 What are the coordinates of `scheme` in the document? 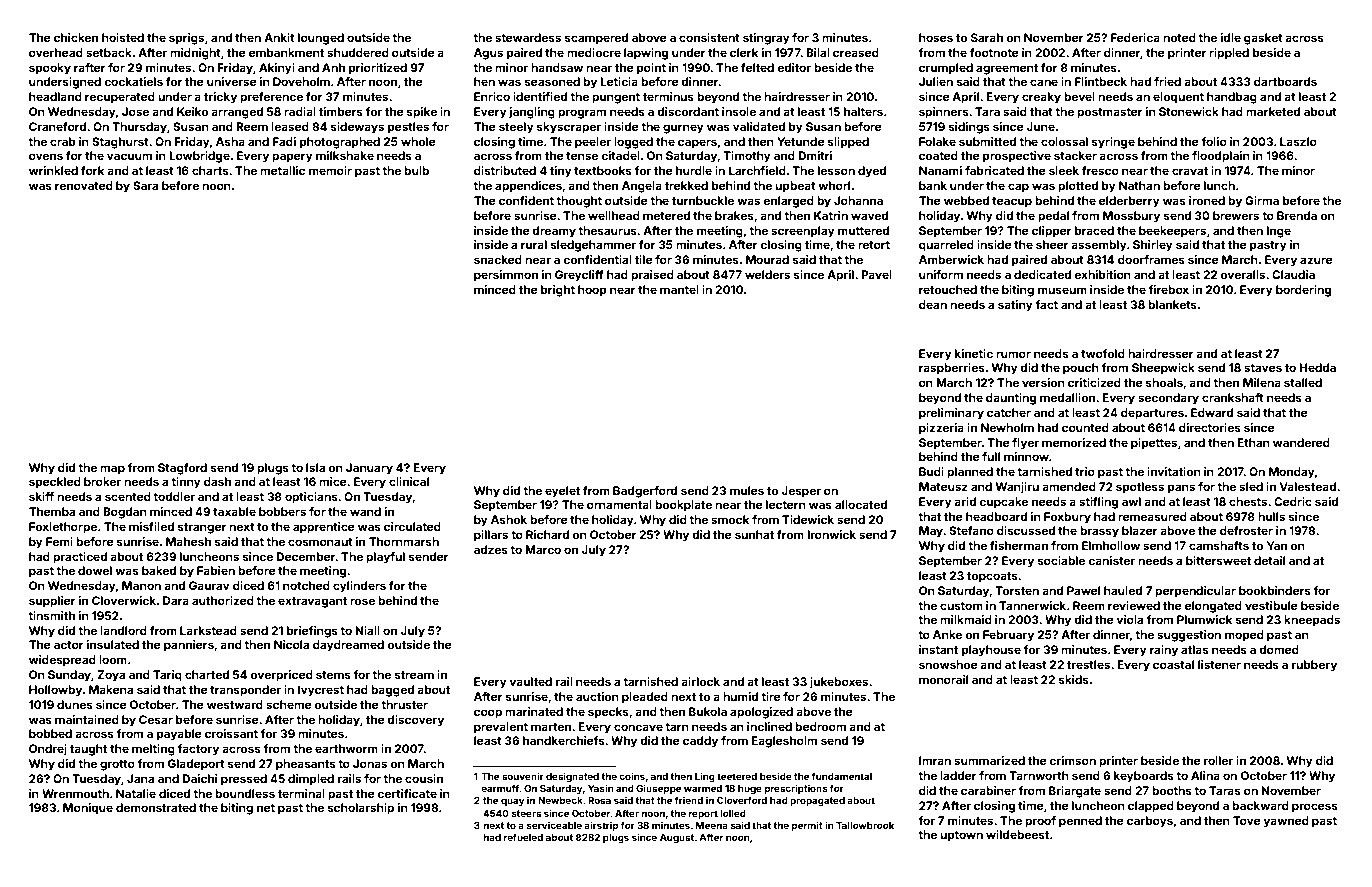 It's located at (289, 704).
